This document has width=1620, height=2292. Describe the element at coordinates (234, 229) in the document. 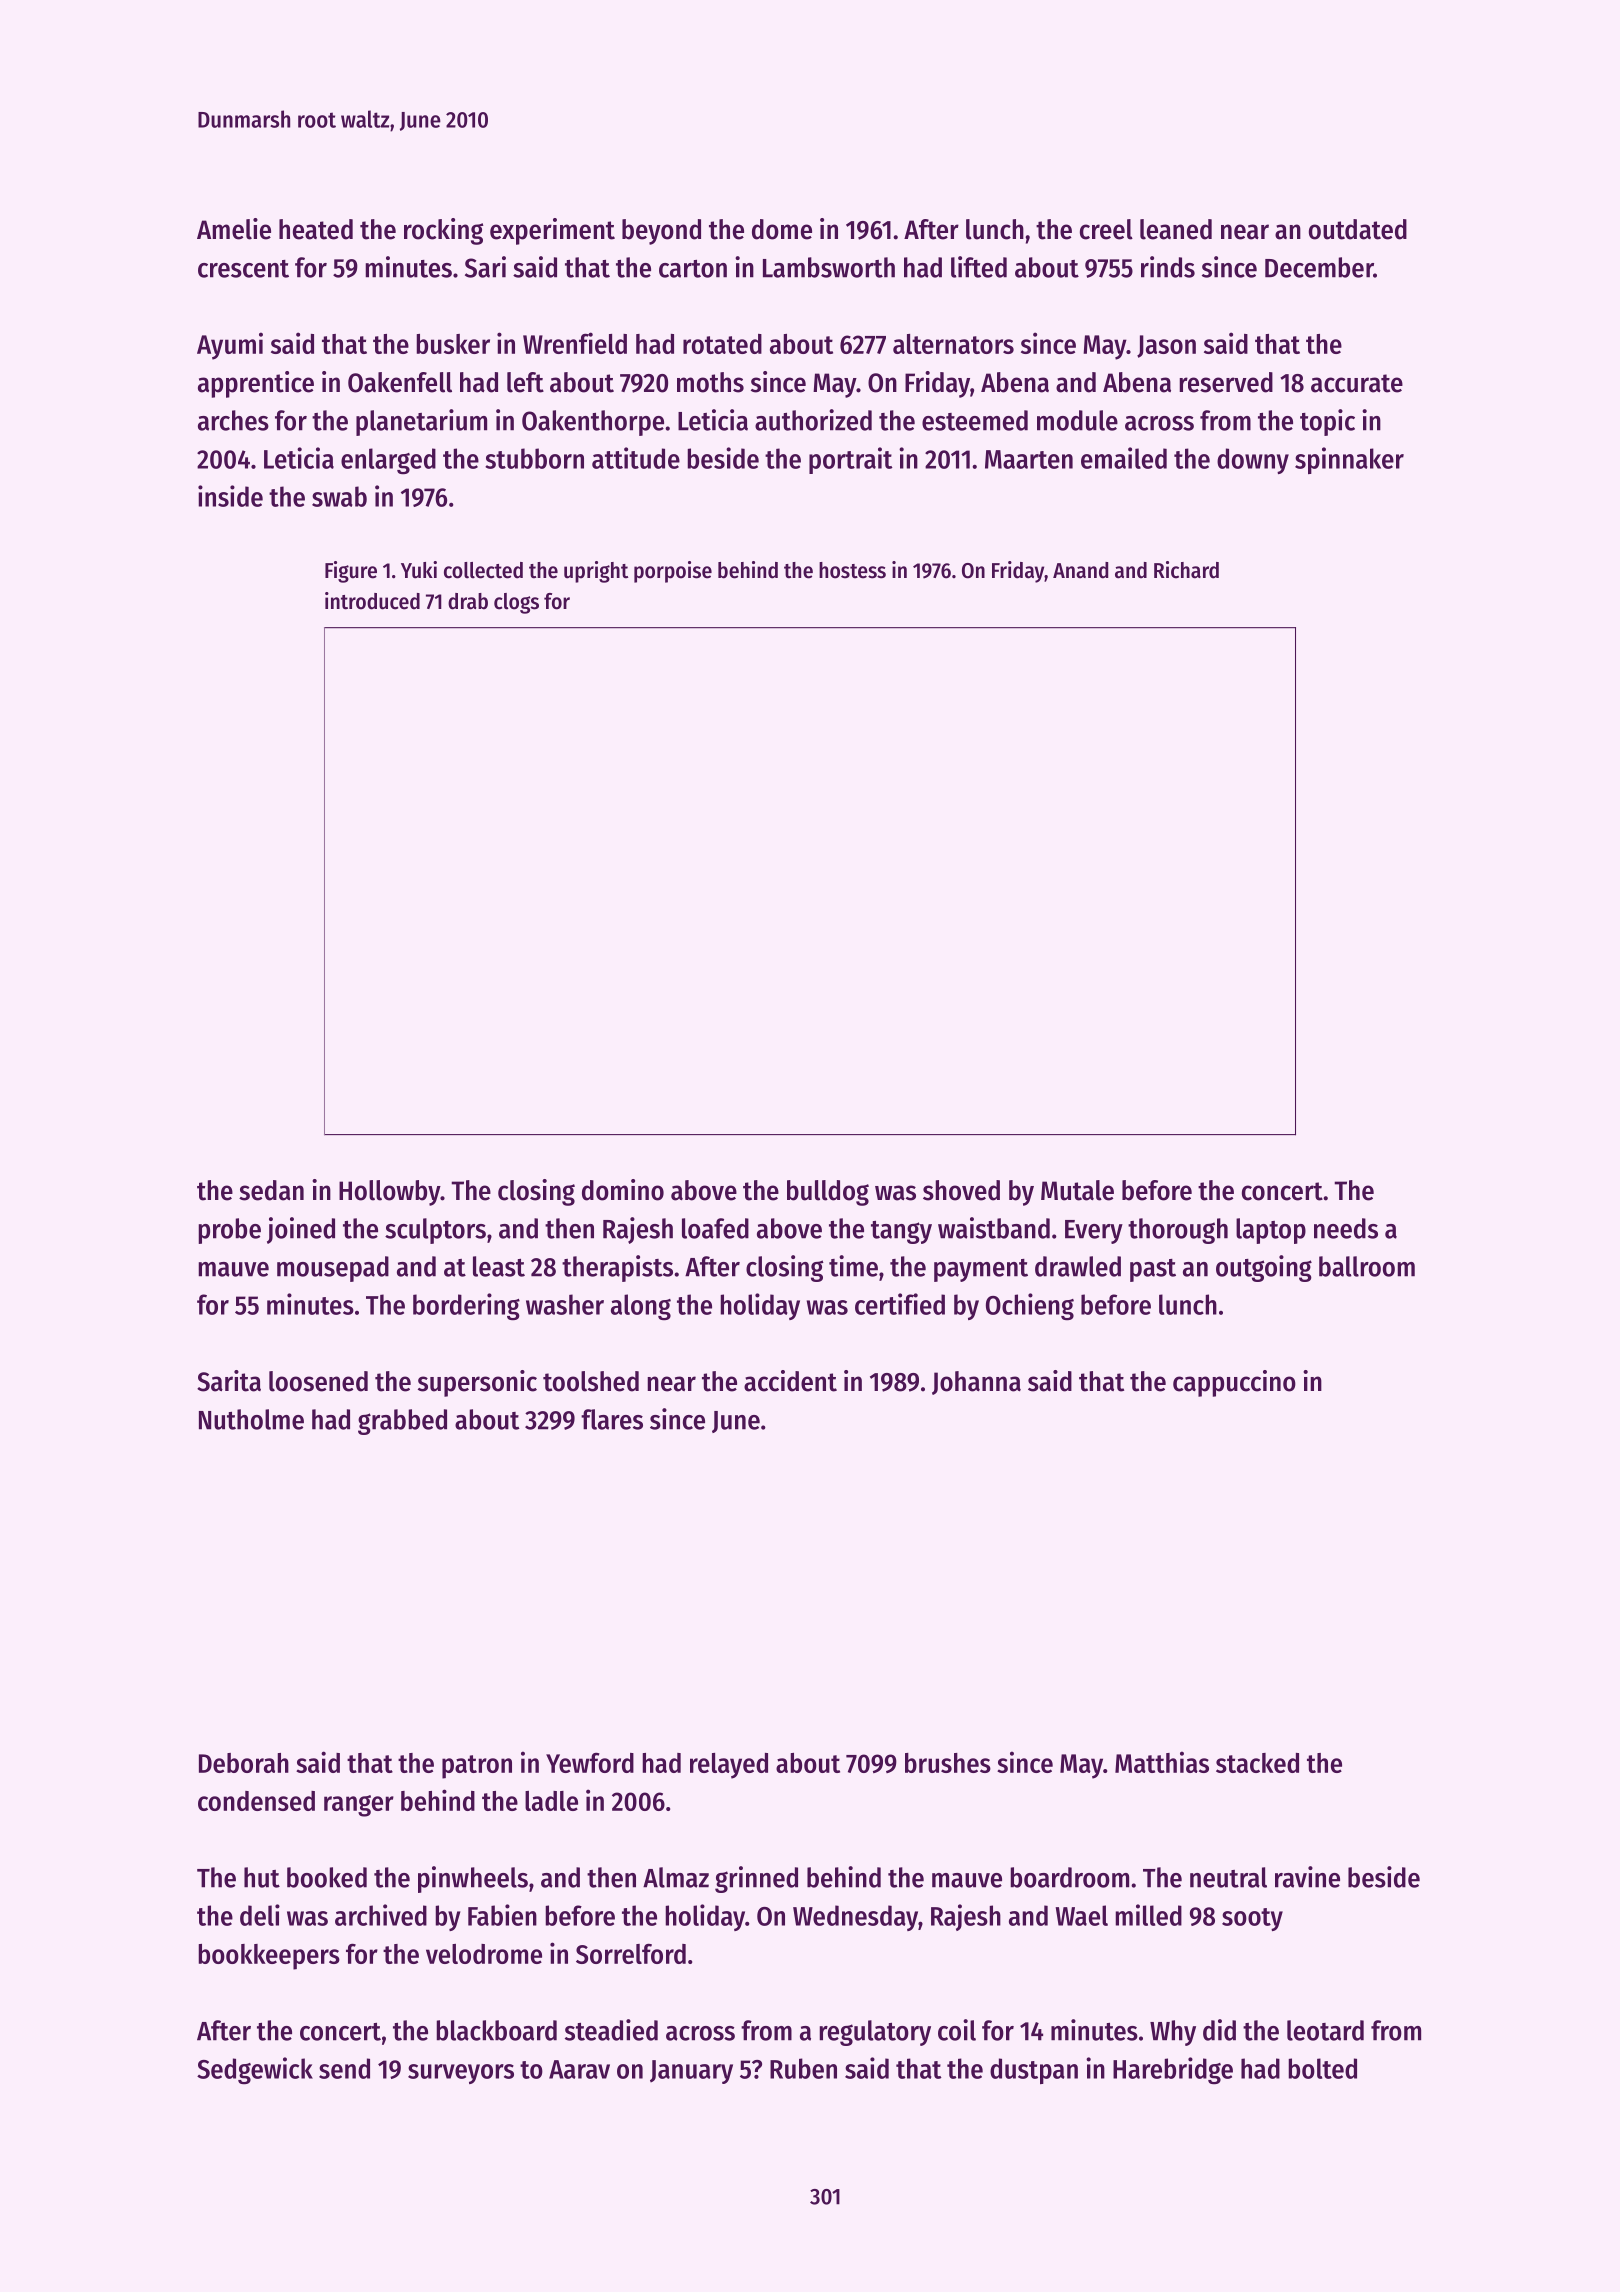

I see `Amelie` at that location.
